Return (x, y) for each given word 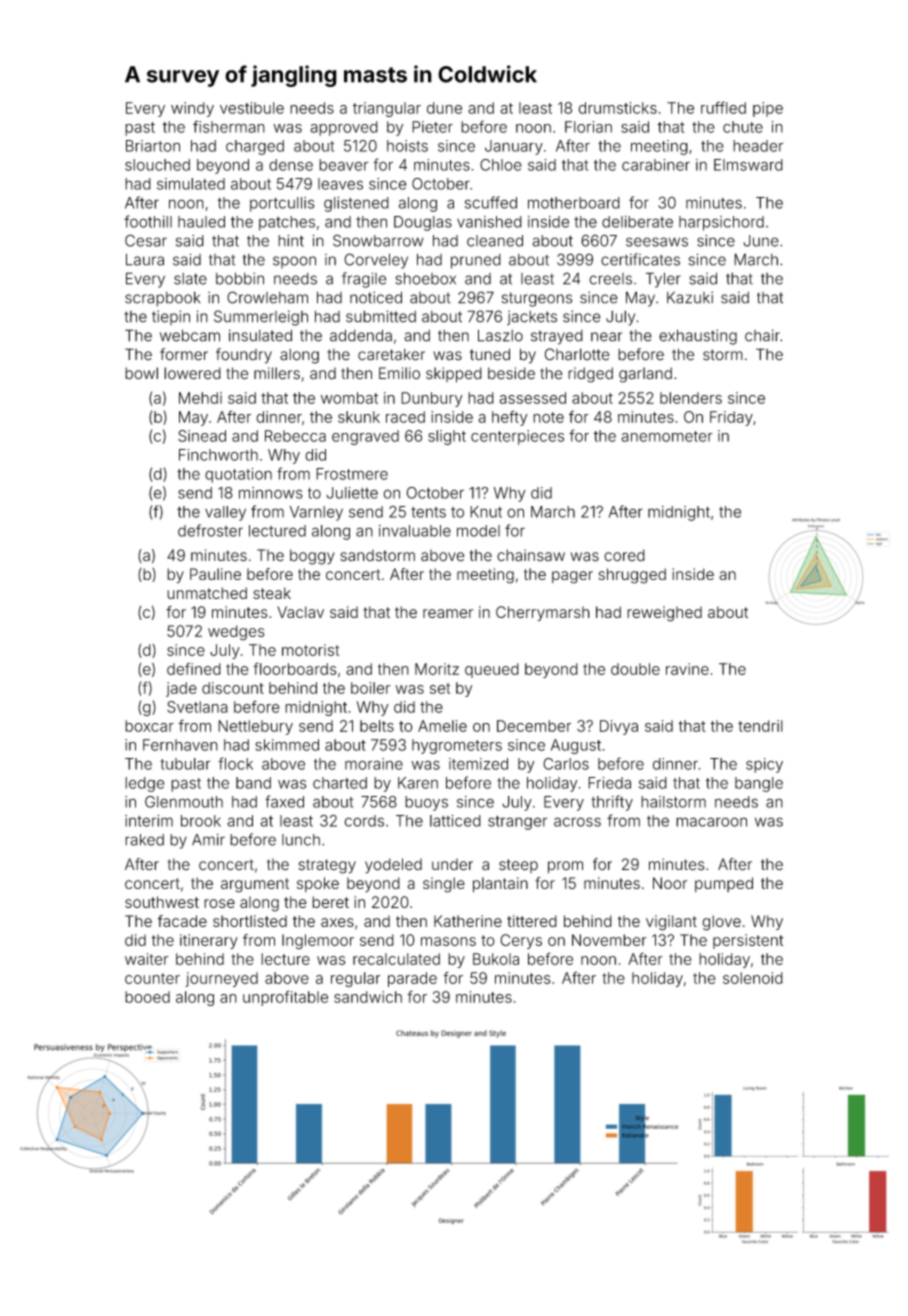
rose (219, 903)
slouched (157, 165)
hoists (407, 146)
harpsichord (721, 223)
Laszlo (500, 335)
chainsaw (531, 555)
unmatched (207, 593)
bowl (141, 373)
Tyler (663, 280)
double (635, 669)
